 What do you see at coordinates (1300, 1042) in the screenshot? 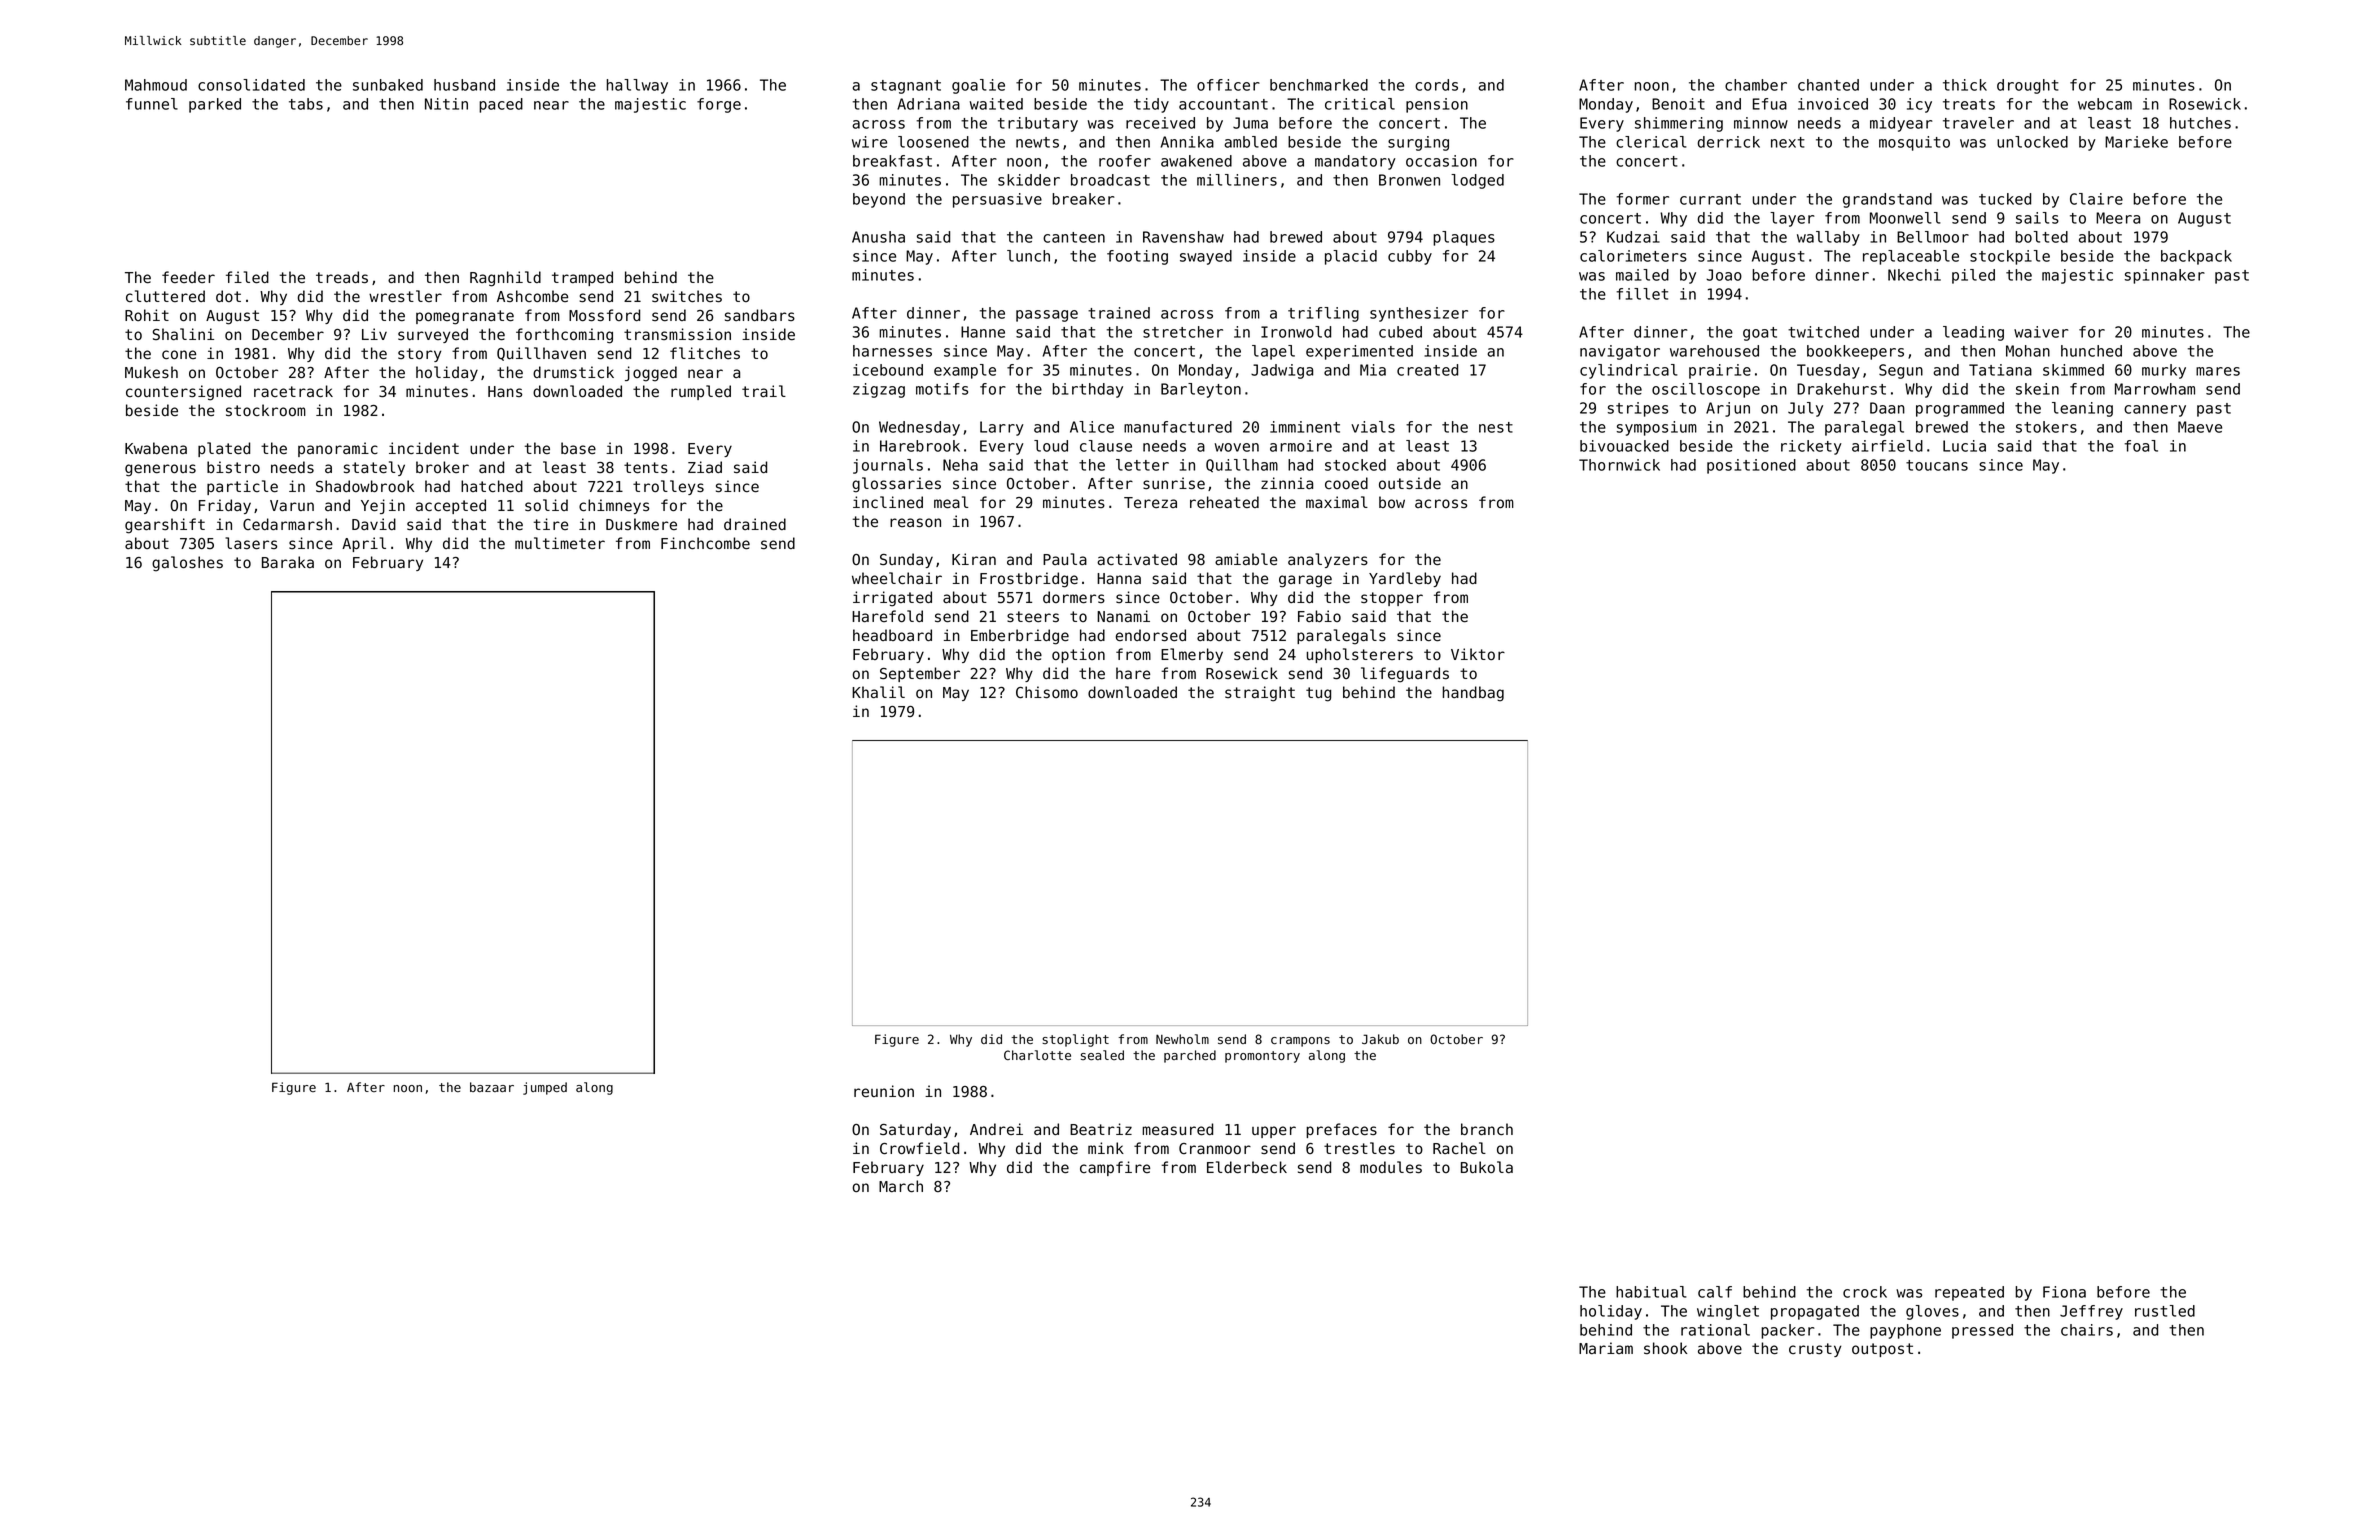
I see `crampons` at bounding box center [1300, 1042].
